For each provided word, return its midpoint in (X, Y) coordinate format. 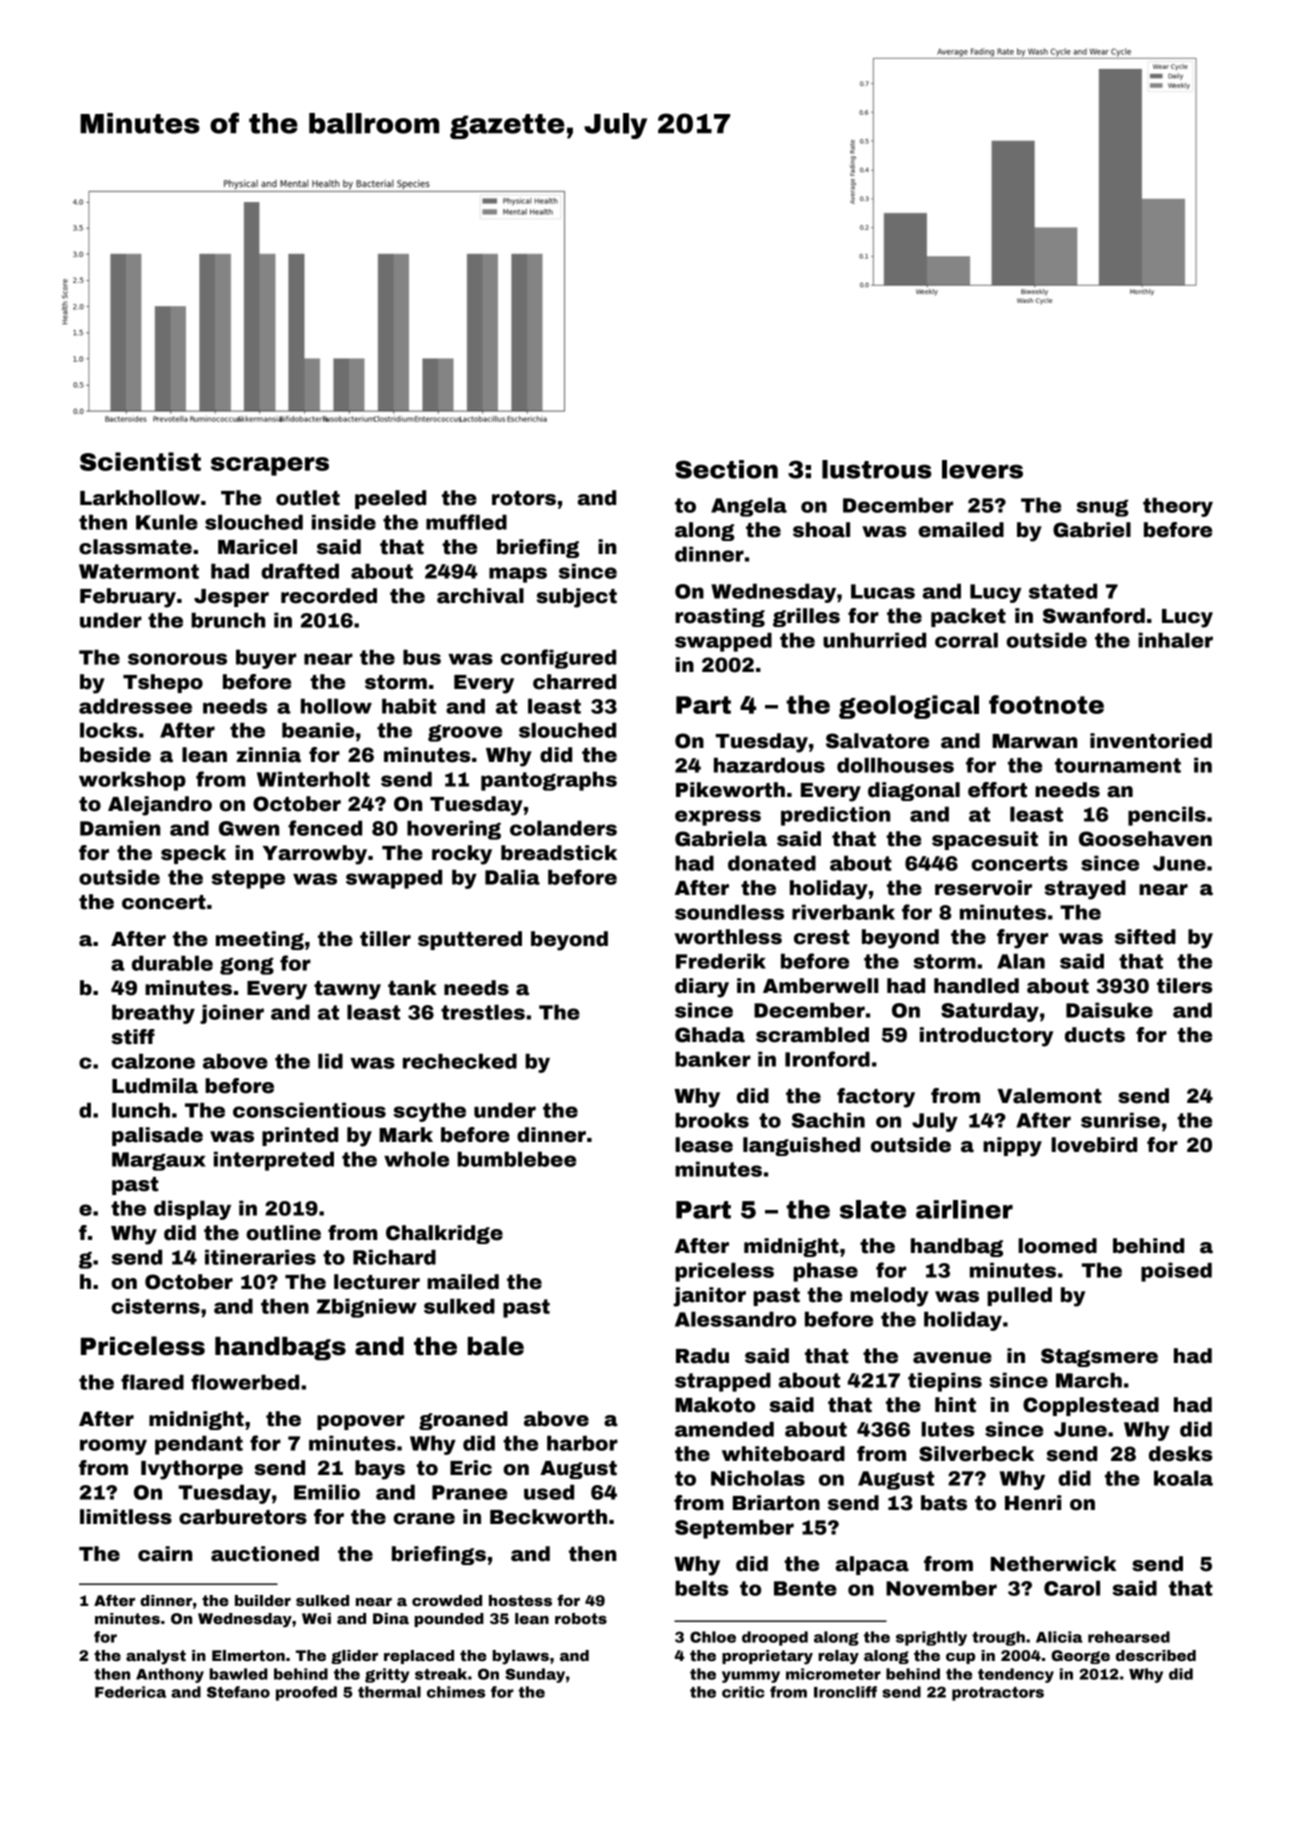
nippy (1012, 1147)
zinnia (268, 755)
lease (704, 1145)
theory (1178, 507)
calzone (153, 1061)
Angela (749, 507)
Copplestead (1091, 1406)
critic (743, 1692)
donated (772, 863)
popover (361, 1422)
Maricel (257, 547)
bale (496, 1346)
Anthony (170, 1675)
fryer (1022, 939)
